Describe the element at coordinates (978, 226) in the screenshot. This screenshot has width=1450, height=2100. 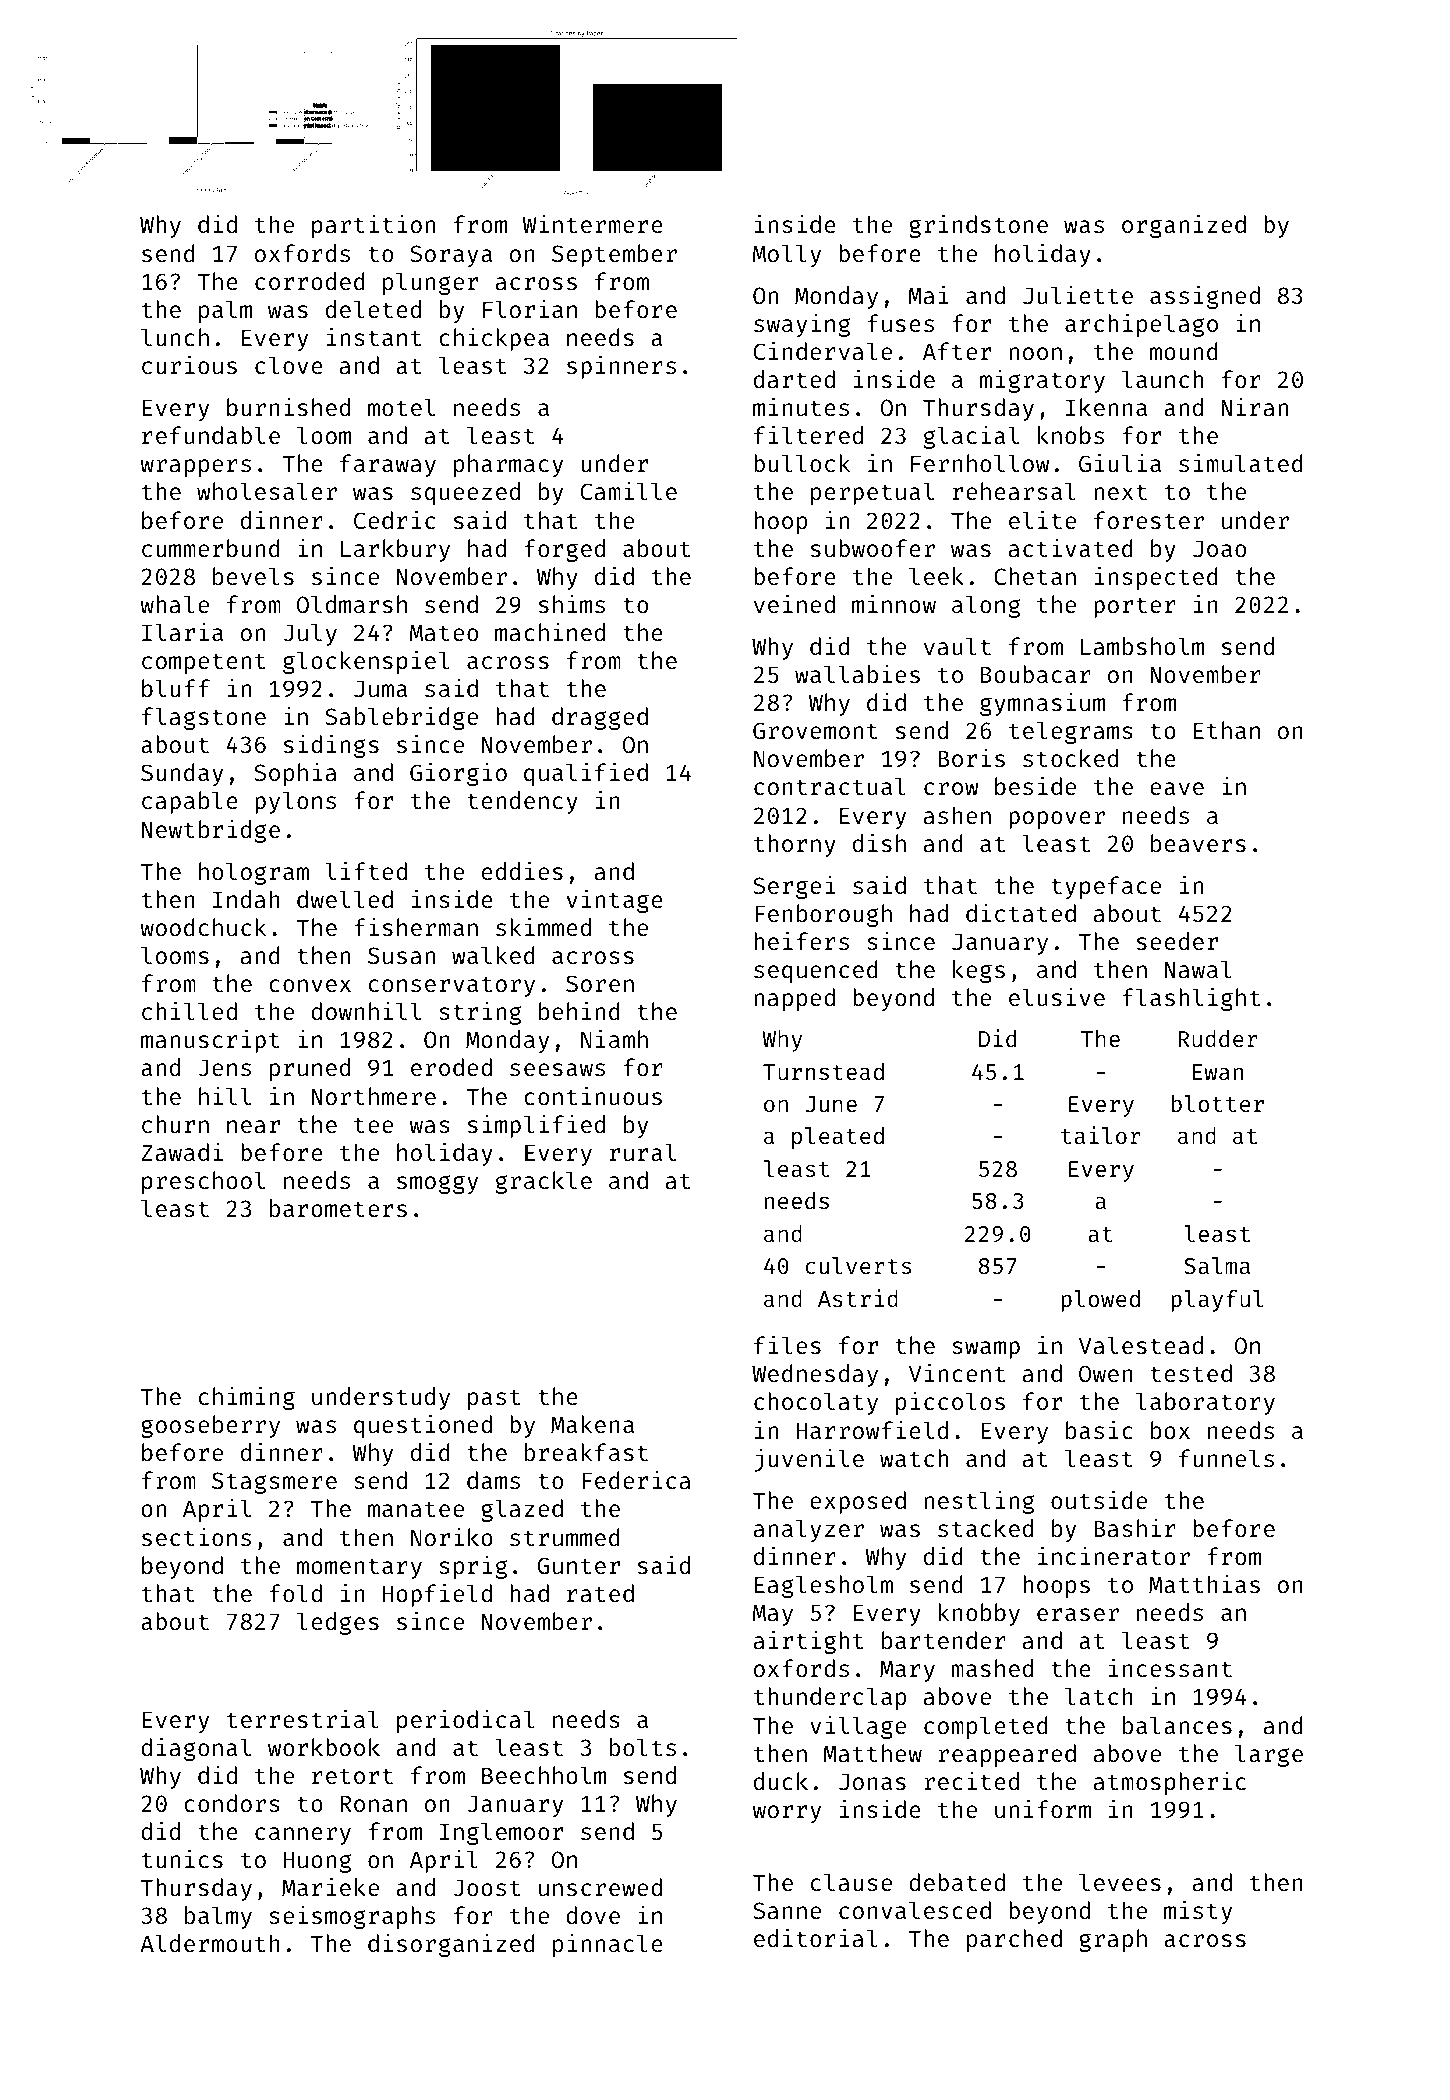
I see `grindstone` at that location.
